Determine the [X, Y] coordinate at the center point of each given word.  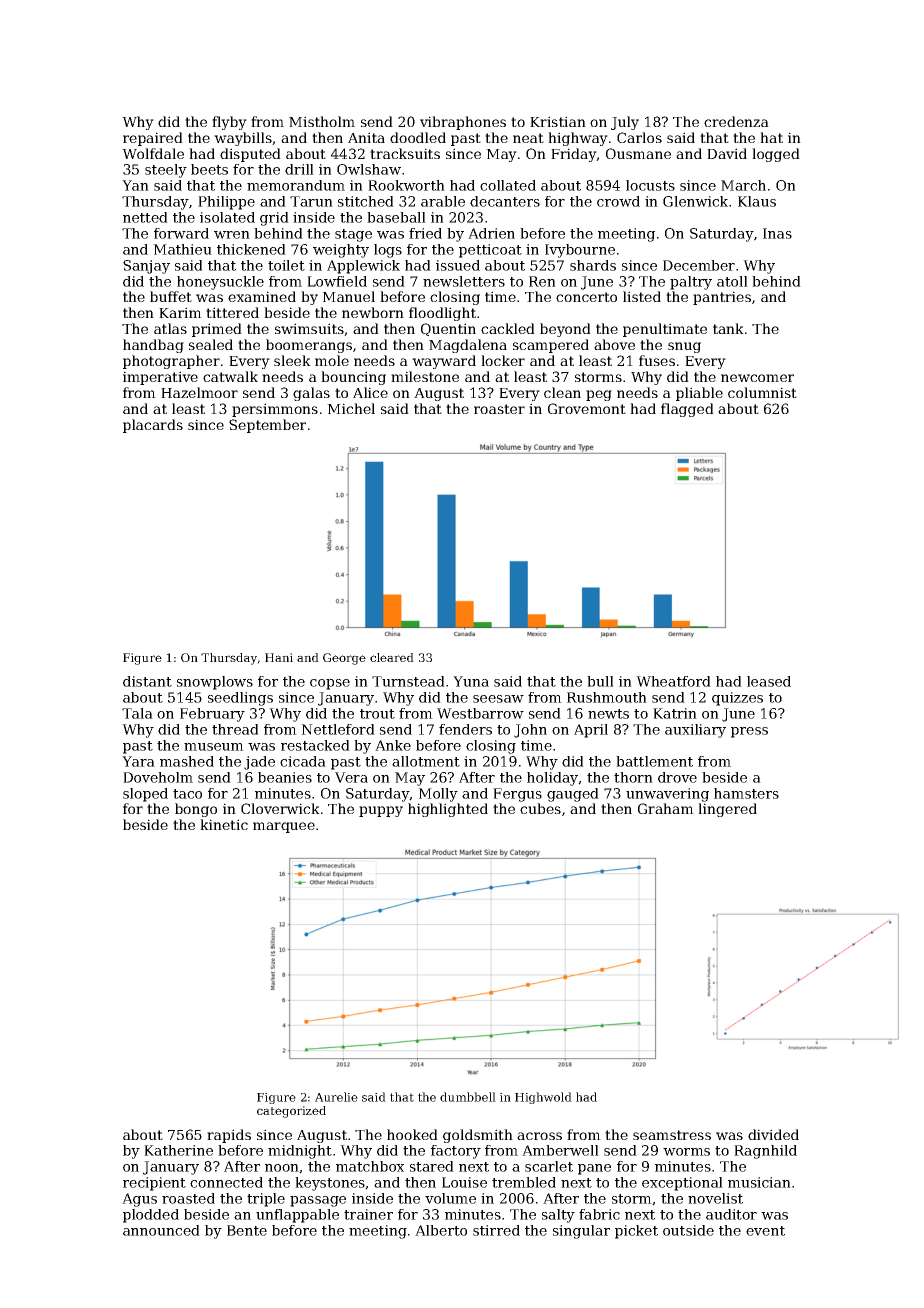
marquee [284, 827]
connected [226, 1182]
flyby [229, 123]
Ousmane [638, 153]
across [539, 1136]
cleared [392, 657]
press [749, 732]
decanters [505, 201]
